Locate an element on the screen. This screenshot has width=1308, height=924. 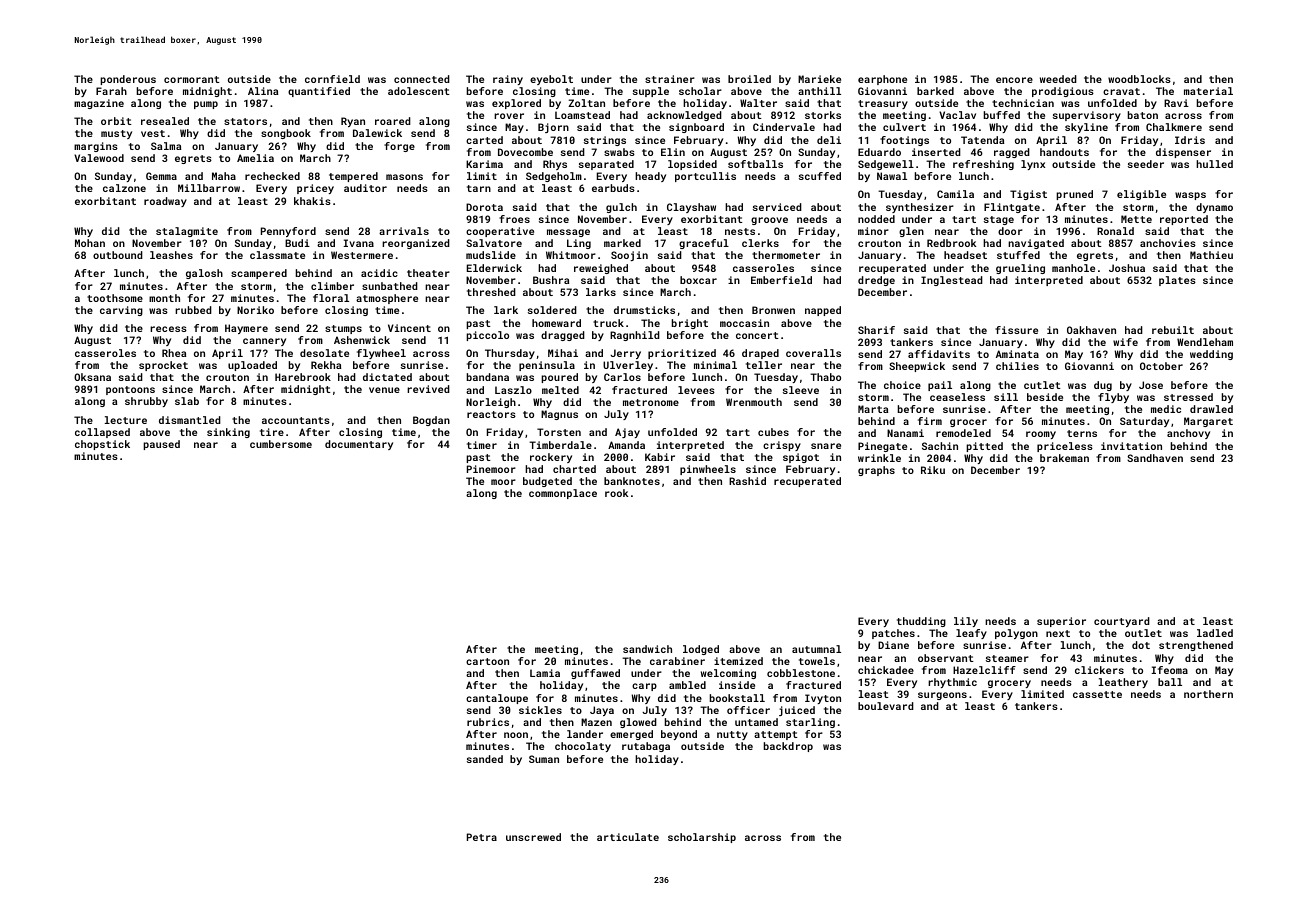
Sandhaven is located at coordinates (1155, 458).
